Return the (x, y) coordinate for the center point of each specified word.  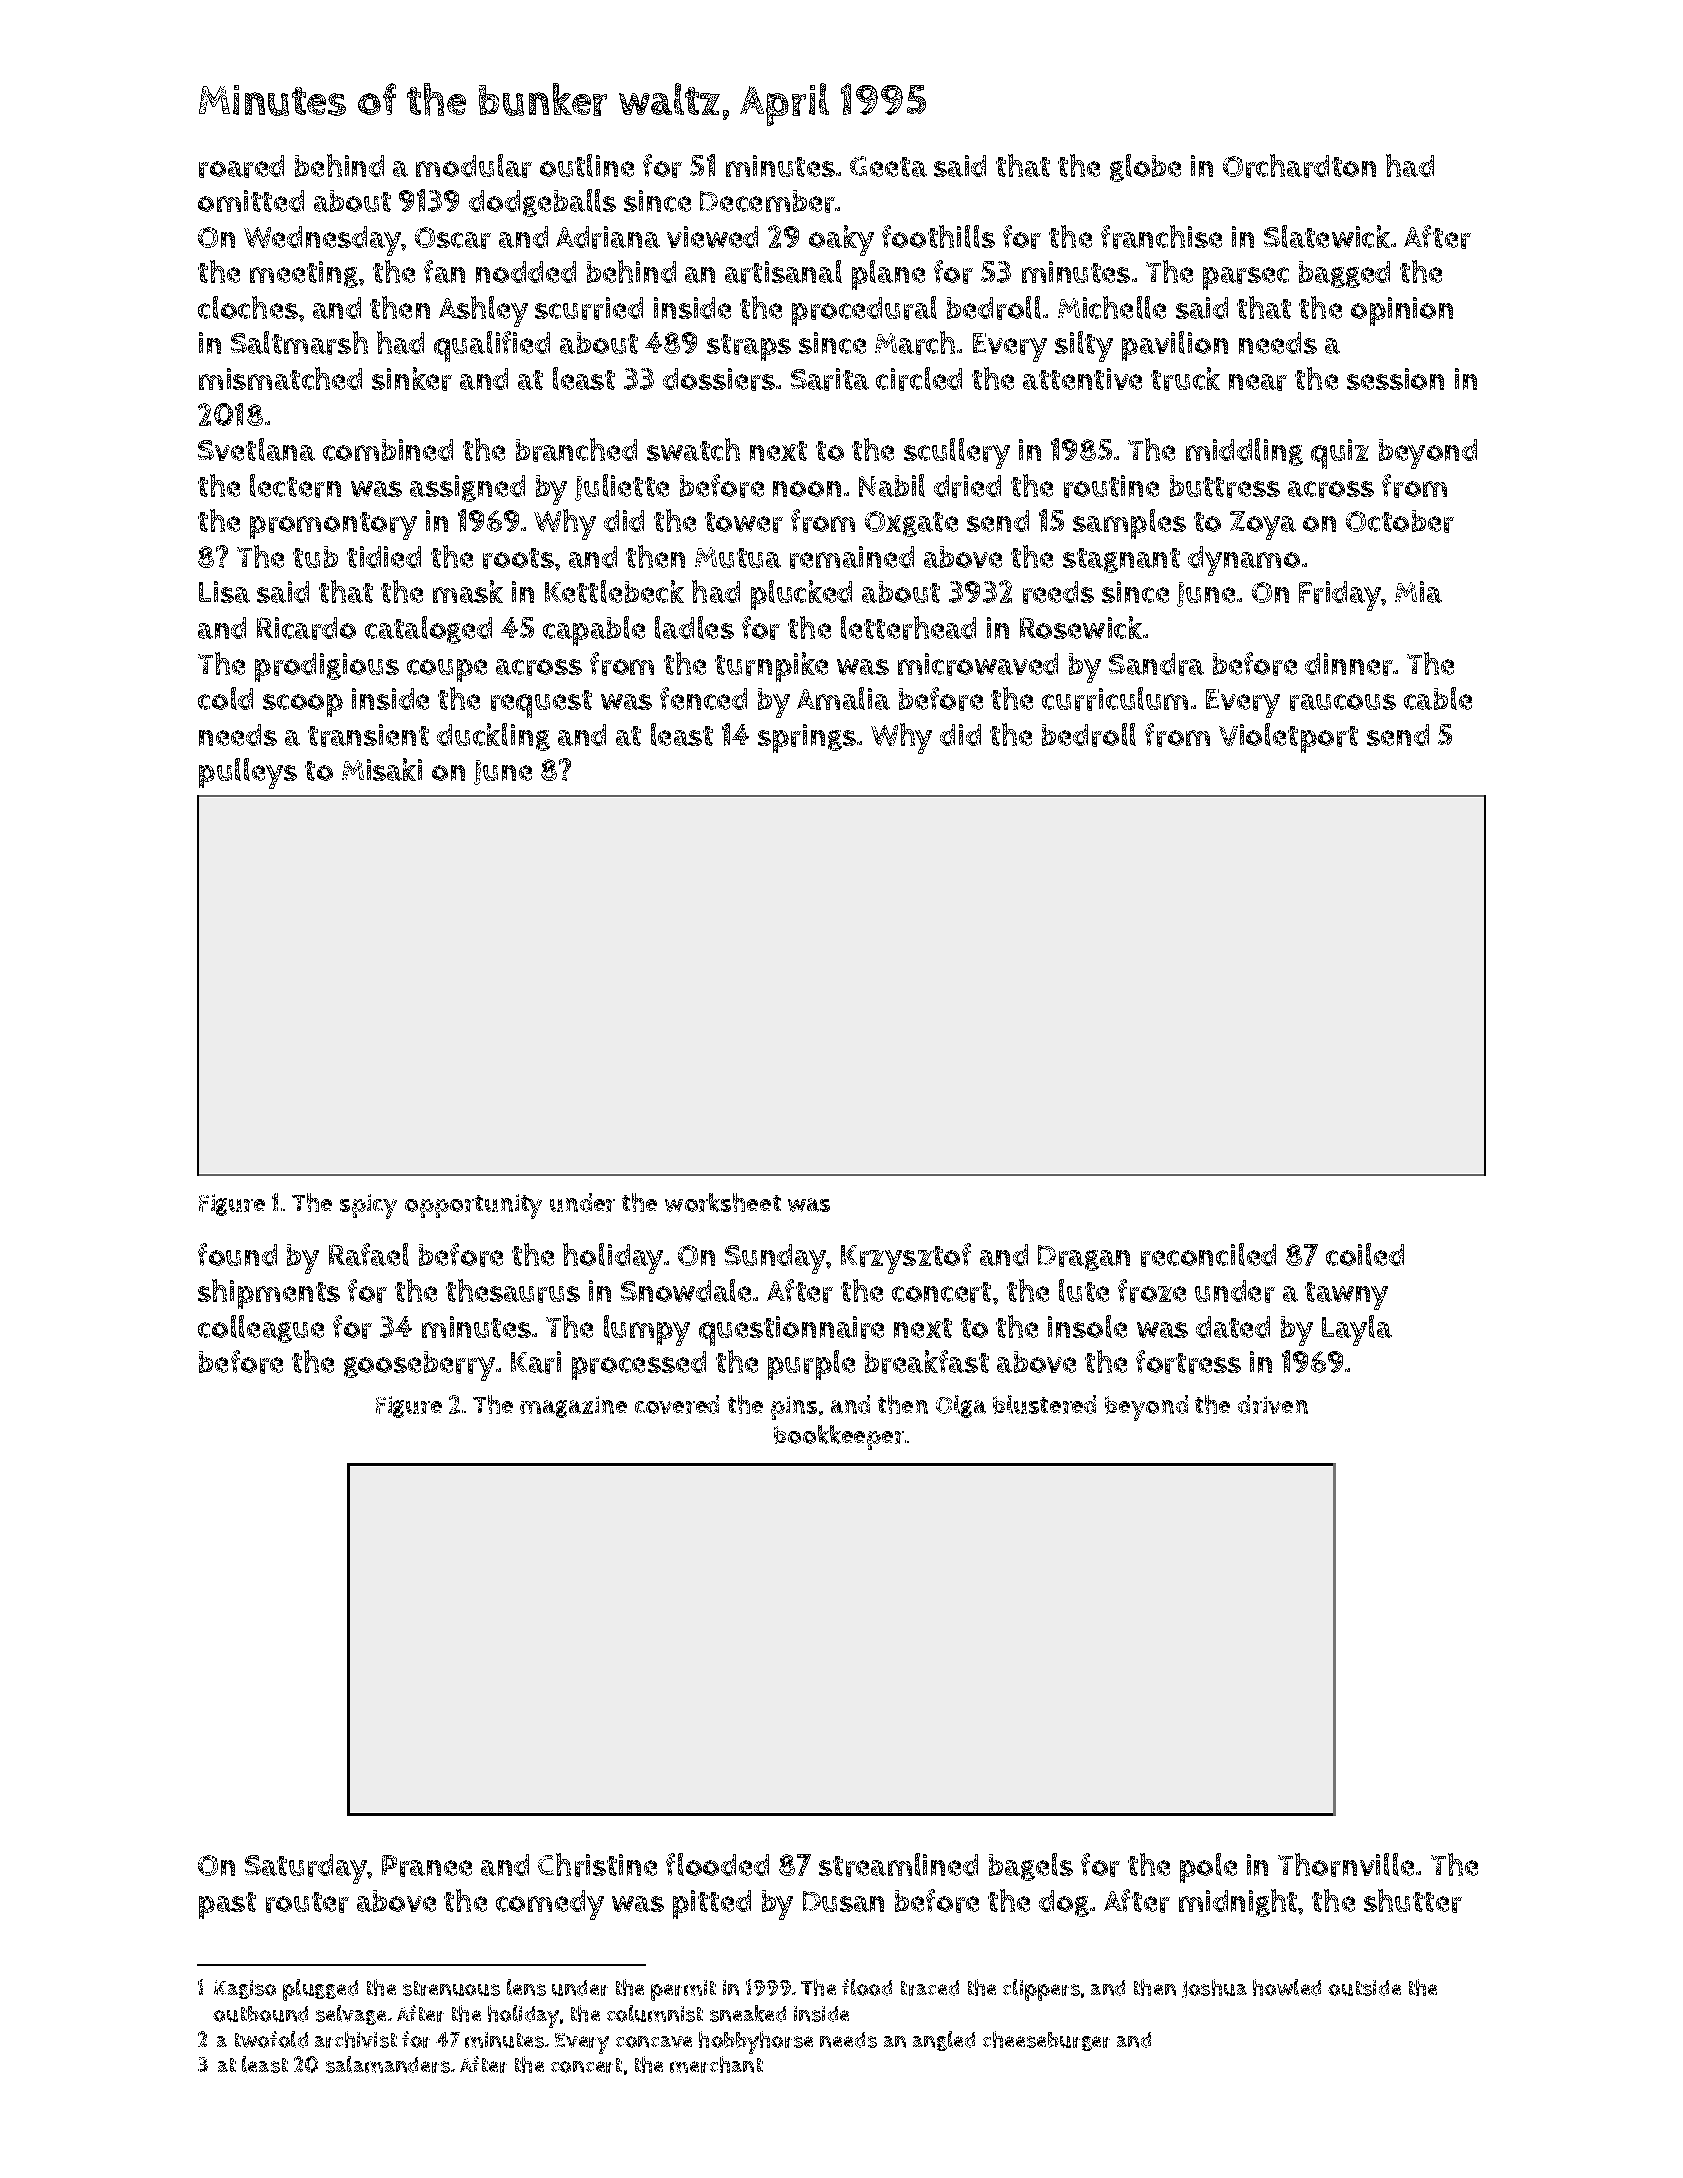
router (307, 1902)
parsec (1246, 278)
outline (587, 165)
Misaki (382, 769)
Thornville (1346, 1865)
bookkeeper (839, 1437)
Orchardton (1299, 166)
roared (241, 166)
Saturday (306, 1869)
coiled (1365, 1254)
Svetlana (256, 449)
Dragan (1084, 1258)
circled (919, 379)
